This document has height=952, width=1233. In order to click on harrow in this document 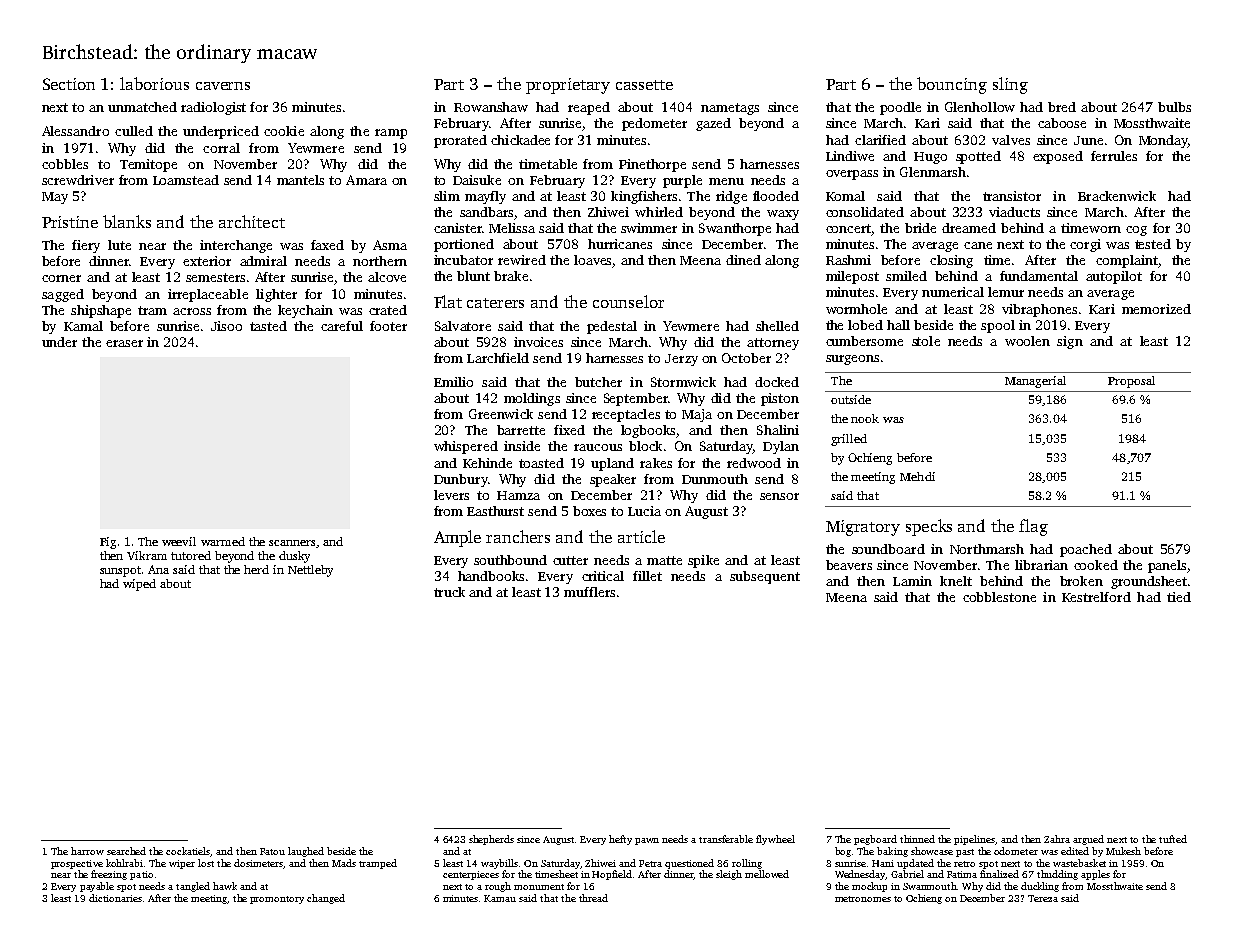, I will do `click(87, 851)`.
